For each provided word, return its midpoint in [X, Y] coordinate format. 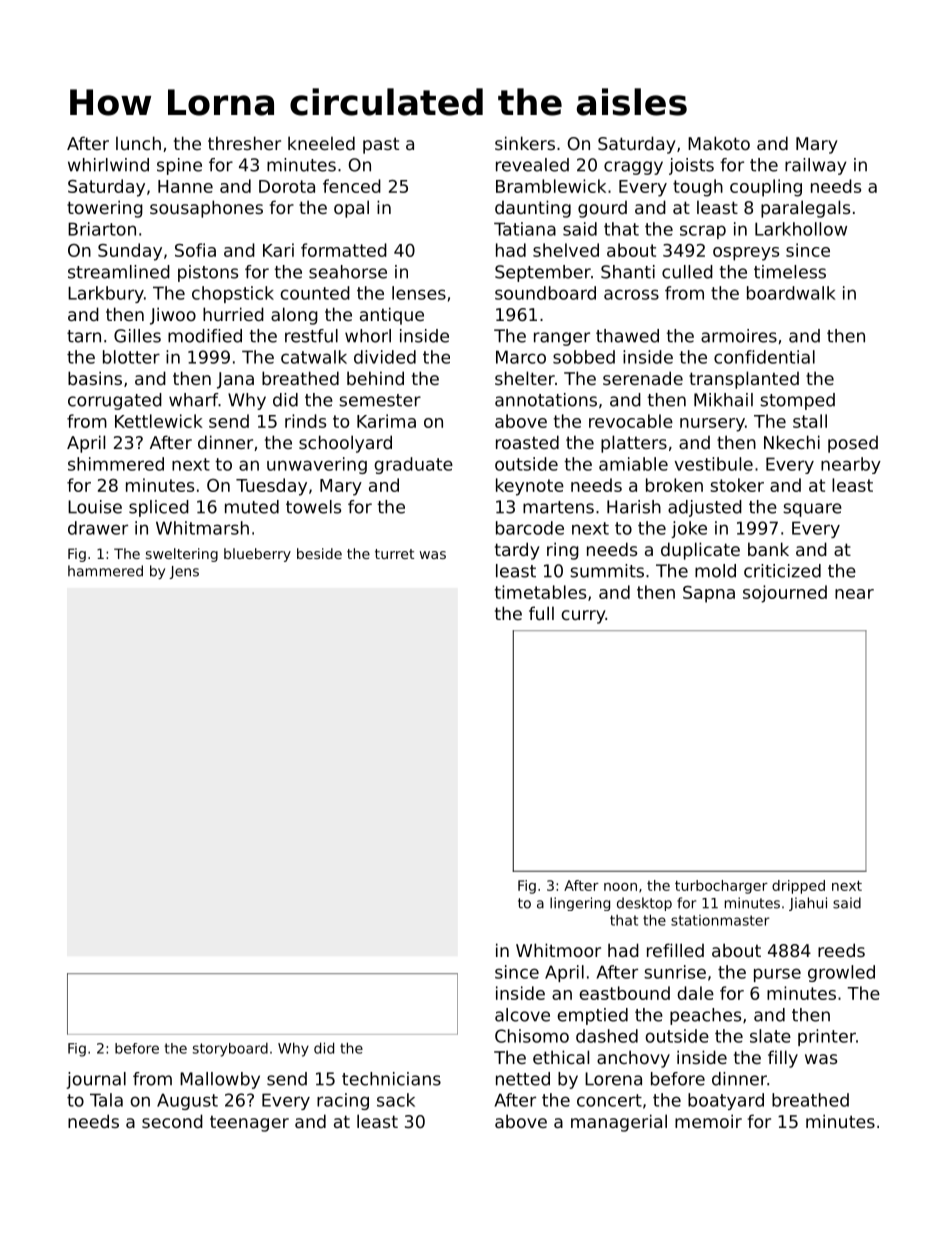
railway [815, 166]
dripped [798, 887]
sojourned [785, 594]
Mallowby [220, 1080]
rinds [305, 421]
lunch [138, 143]
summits [607, 571]
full [541, 613]
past [381, 145]
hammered [105, 571]
